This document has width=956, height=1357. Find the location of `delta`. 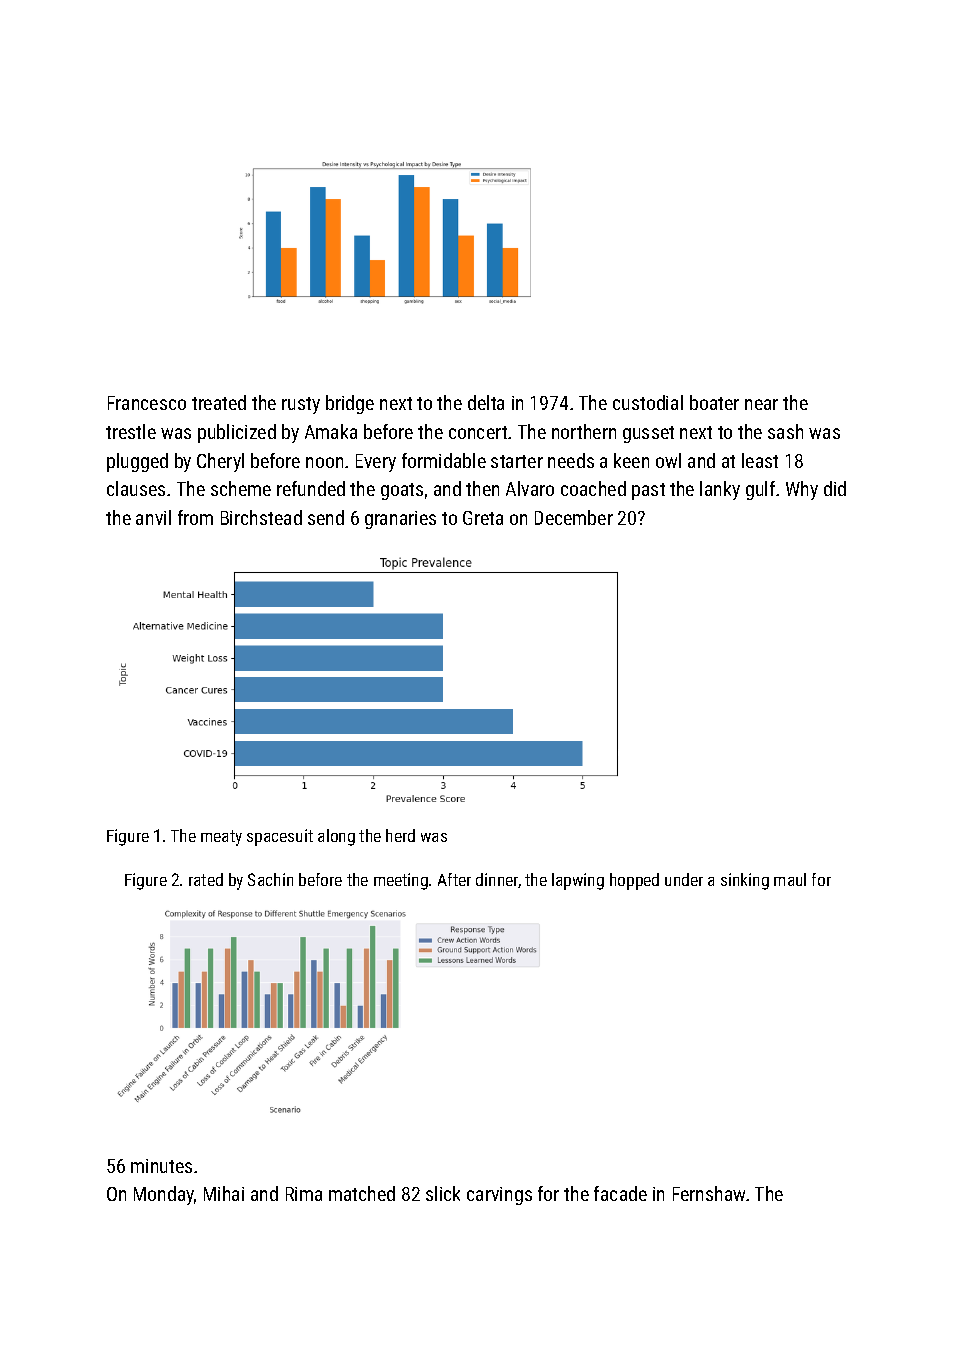

delta is located at coordinates (486, 402).
